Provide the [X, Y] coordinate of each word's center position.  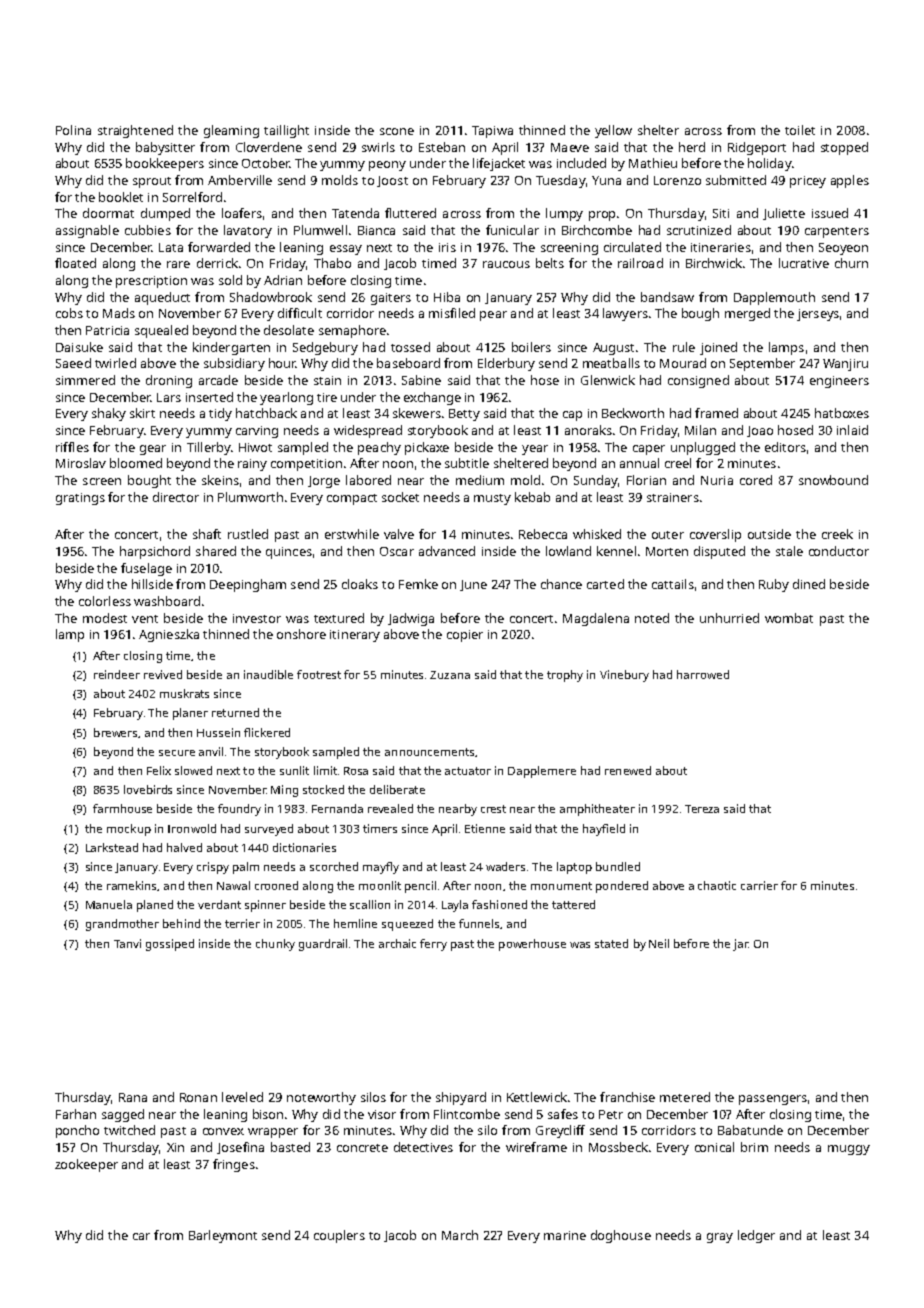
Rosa [356, 771]
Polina [73, 130]
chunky [275, 945]
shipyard [461, 1098]
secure [177, 753]
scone [397, 131]
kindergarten [231, 348]
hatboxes [842, 413]
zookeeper [86, 1165]
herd [692, 147]
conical [714, 1147]
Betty [464, 415]
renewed [628, 770]
